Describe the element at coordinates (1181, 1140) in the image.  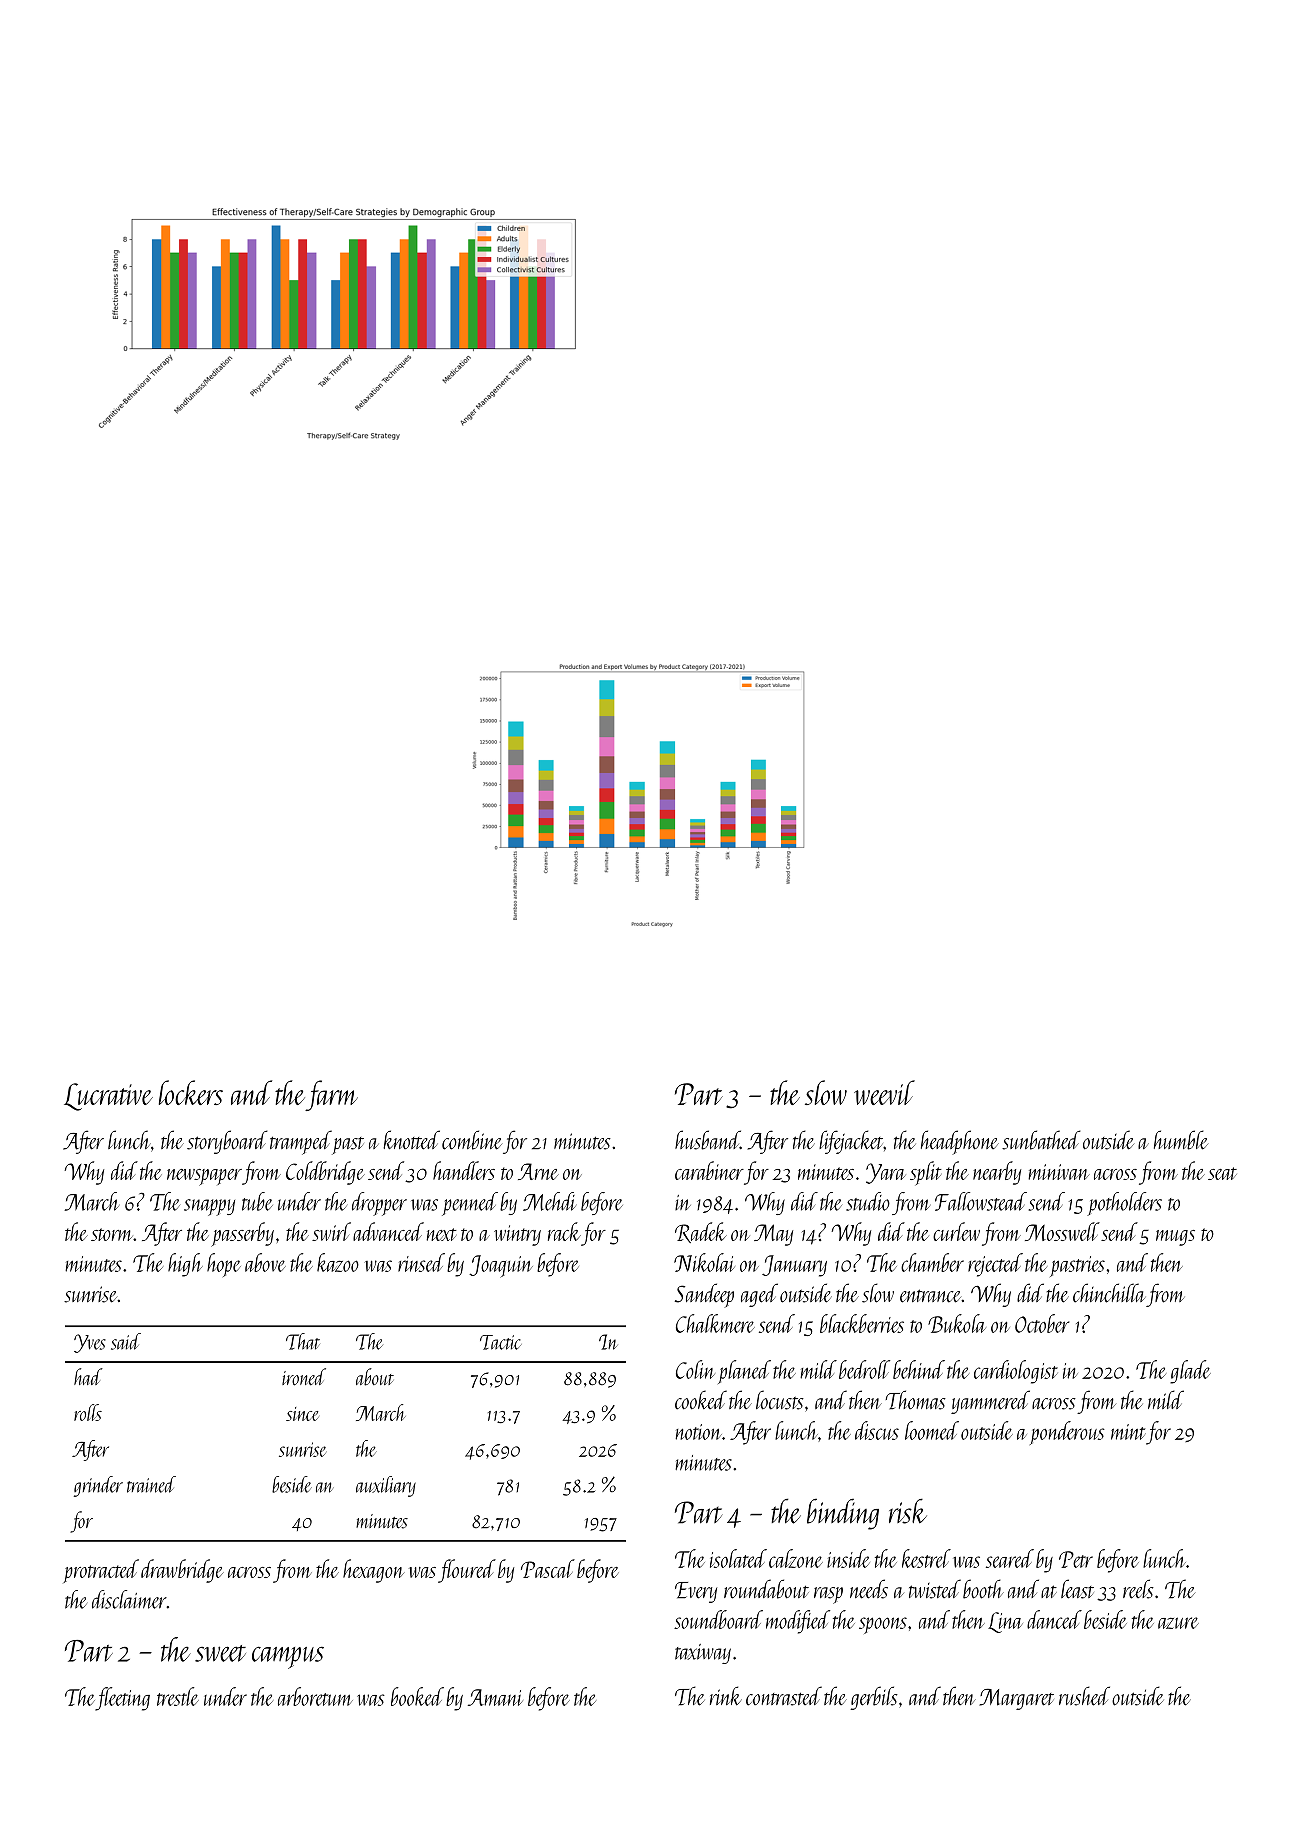
I see `humble` at that location.
